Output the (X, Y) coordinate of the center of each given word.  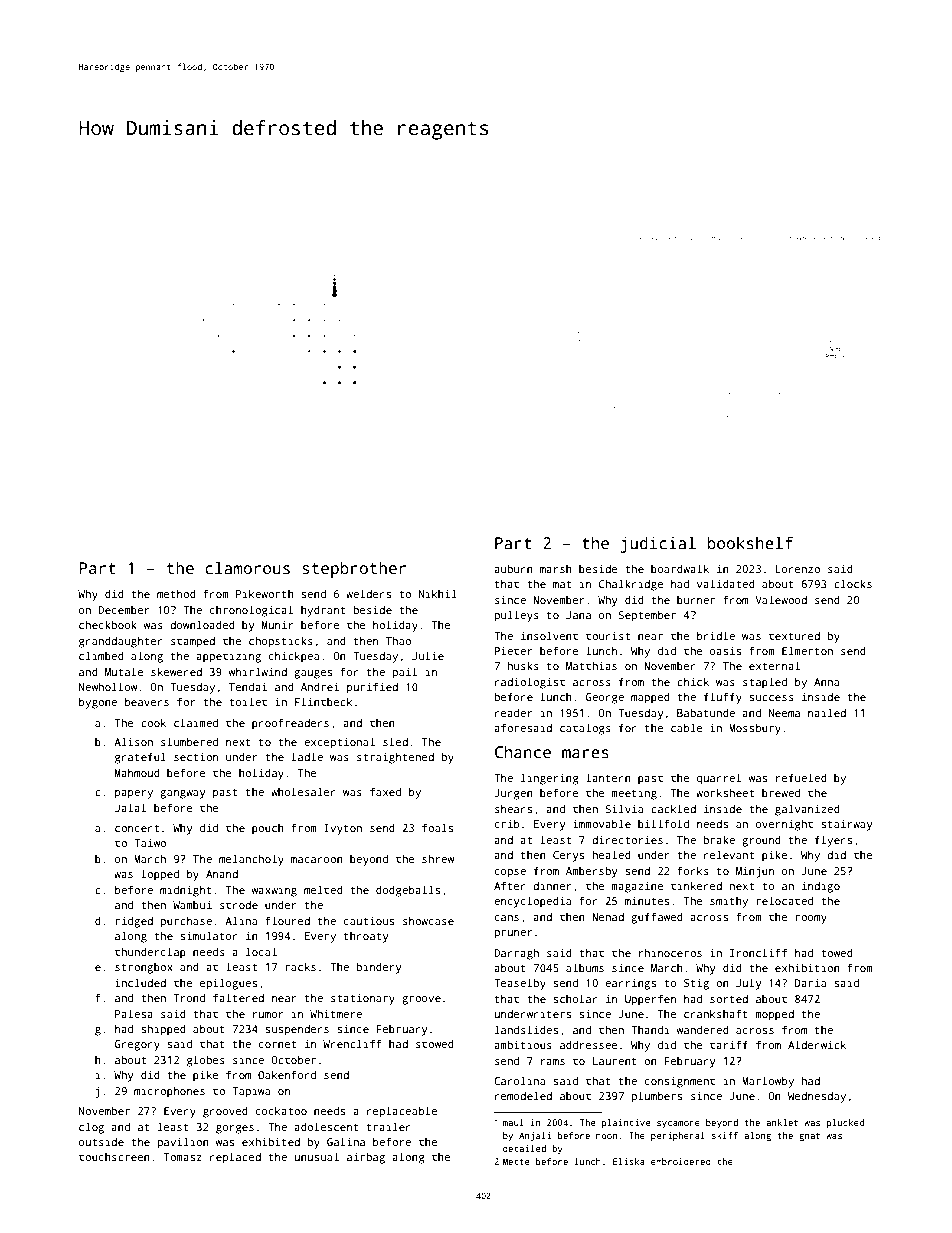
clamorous (247, 568)
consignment (680, 1082)
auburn (513, 568)
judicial (658, 544)
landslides (526, 1029)
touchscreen (114, 1157)
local (261, 951)
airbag (366, 1158)
